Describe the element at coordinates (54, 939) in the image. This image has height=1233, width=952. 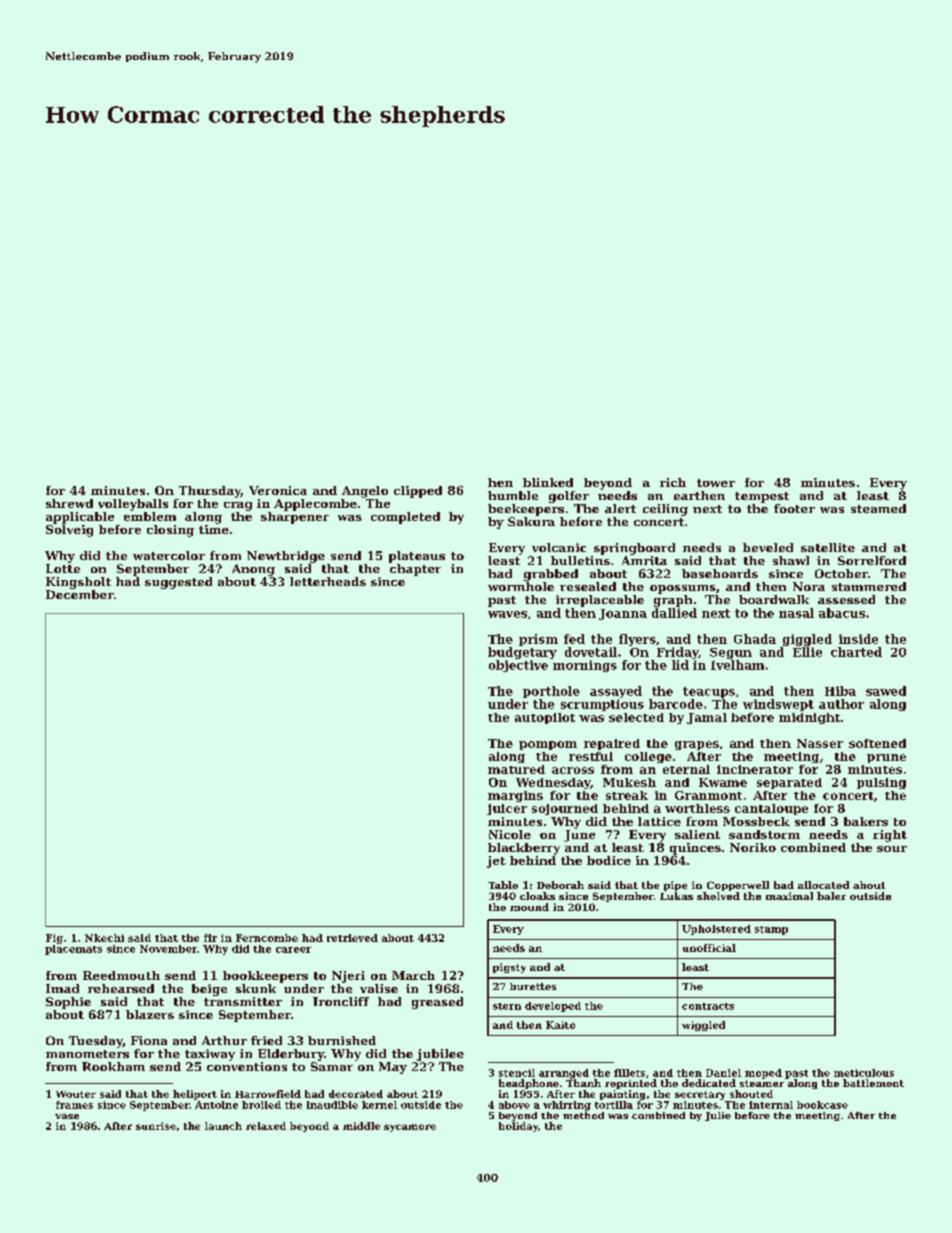
I see `Fig` at that location.
